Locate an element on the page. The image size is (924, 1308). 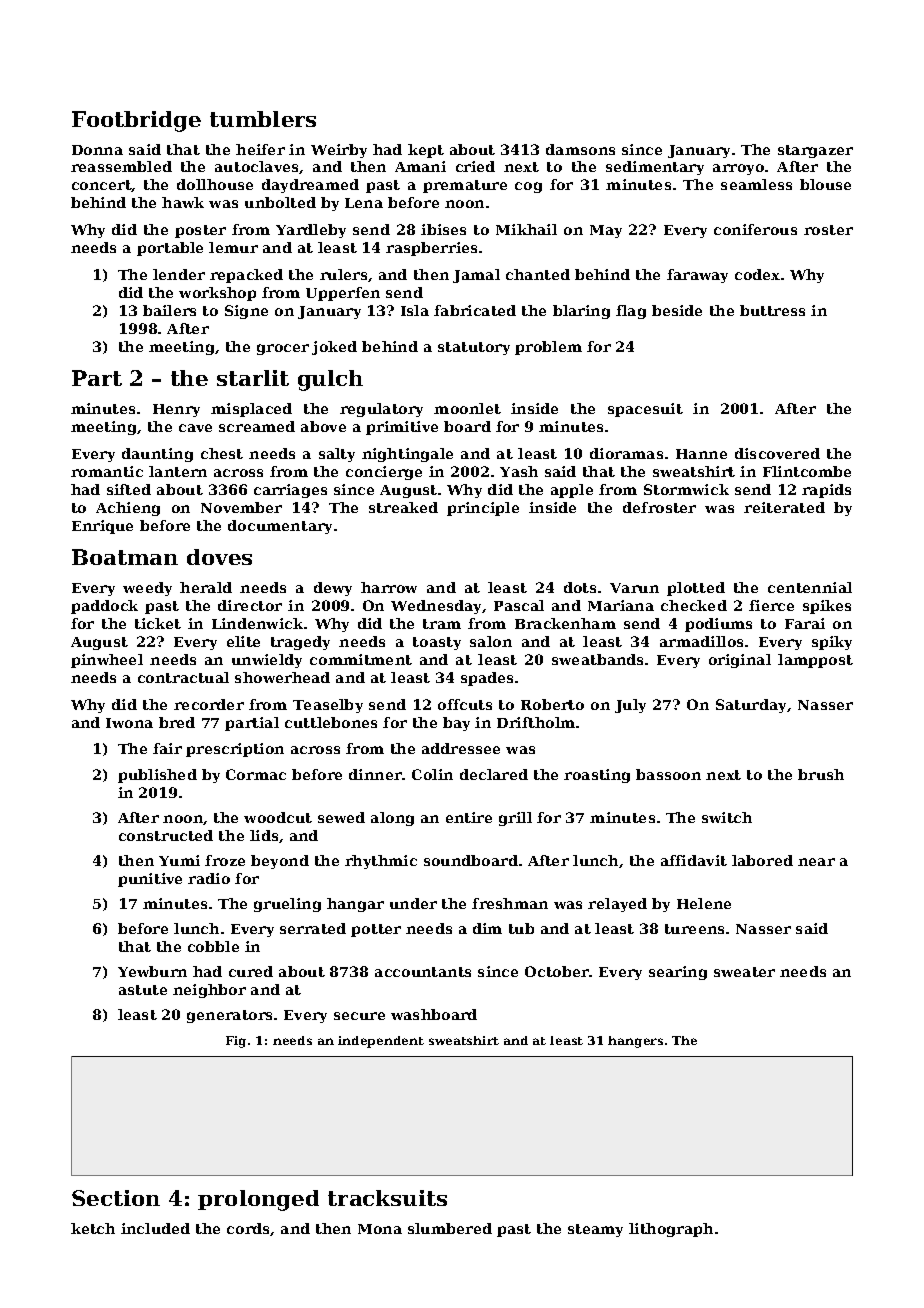
concert is located at coordinates (102, 186).
